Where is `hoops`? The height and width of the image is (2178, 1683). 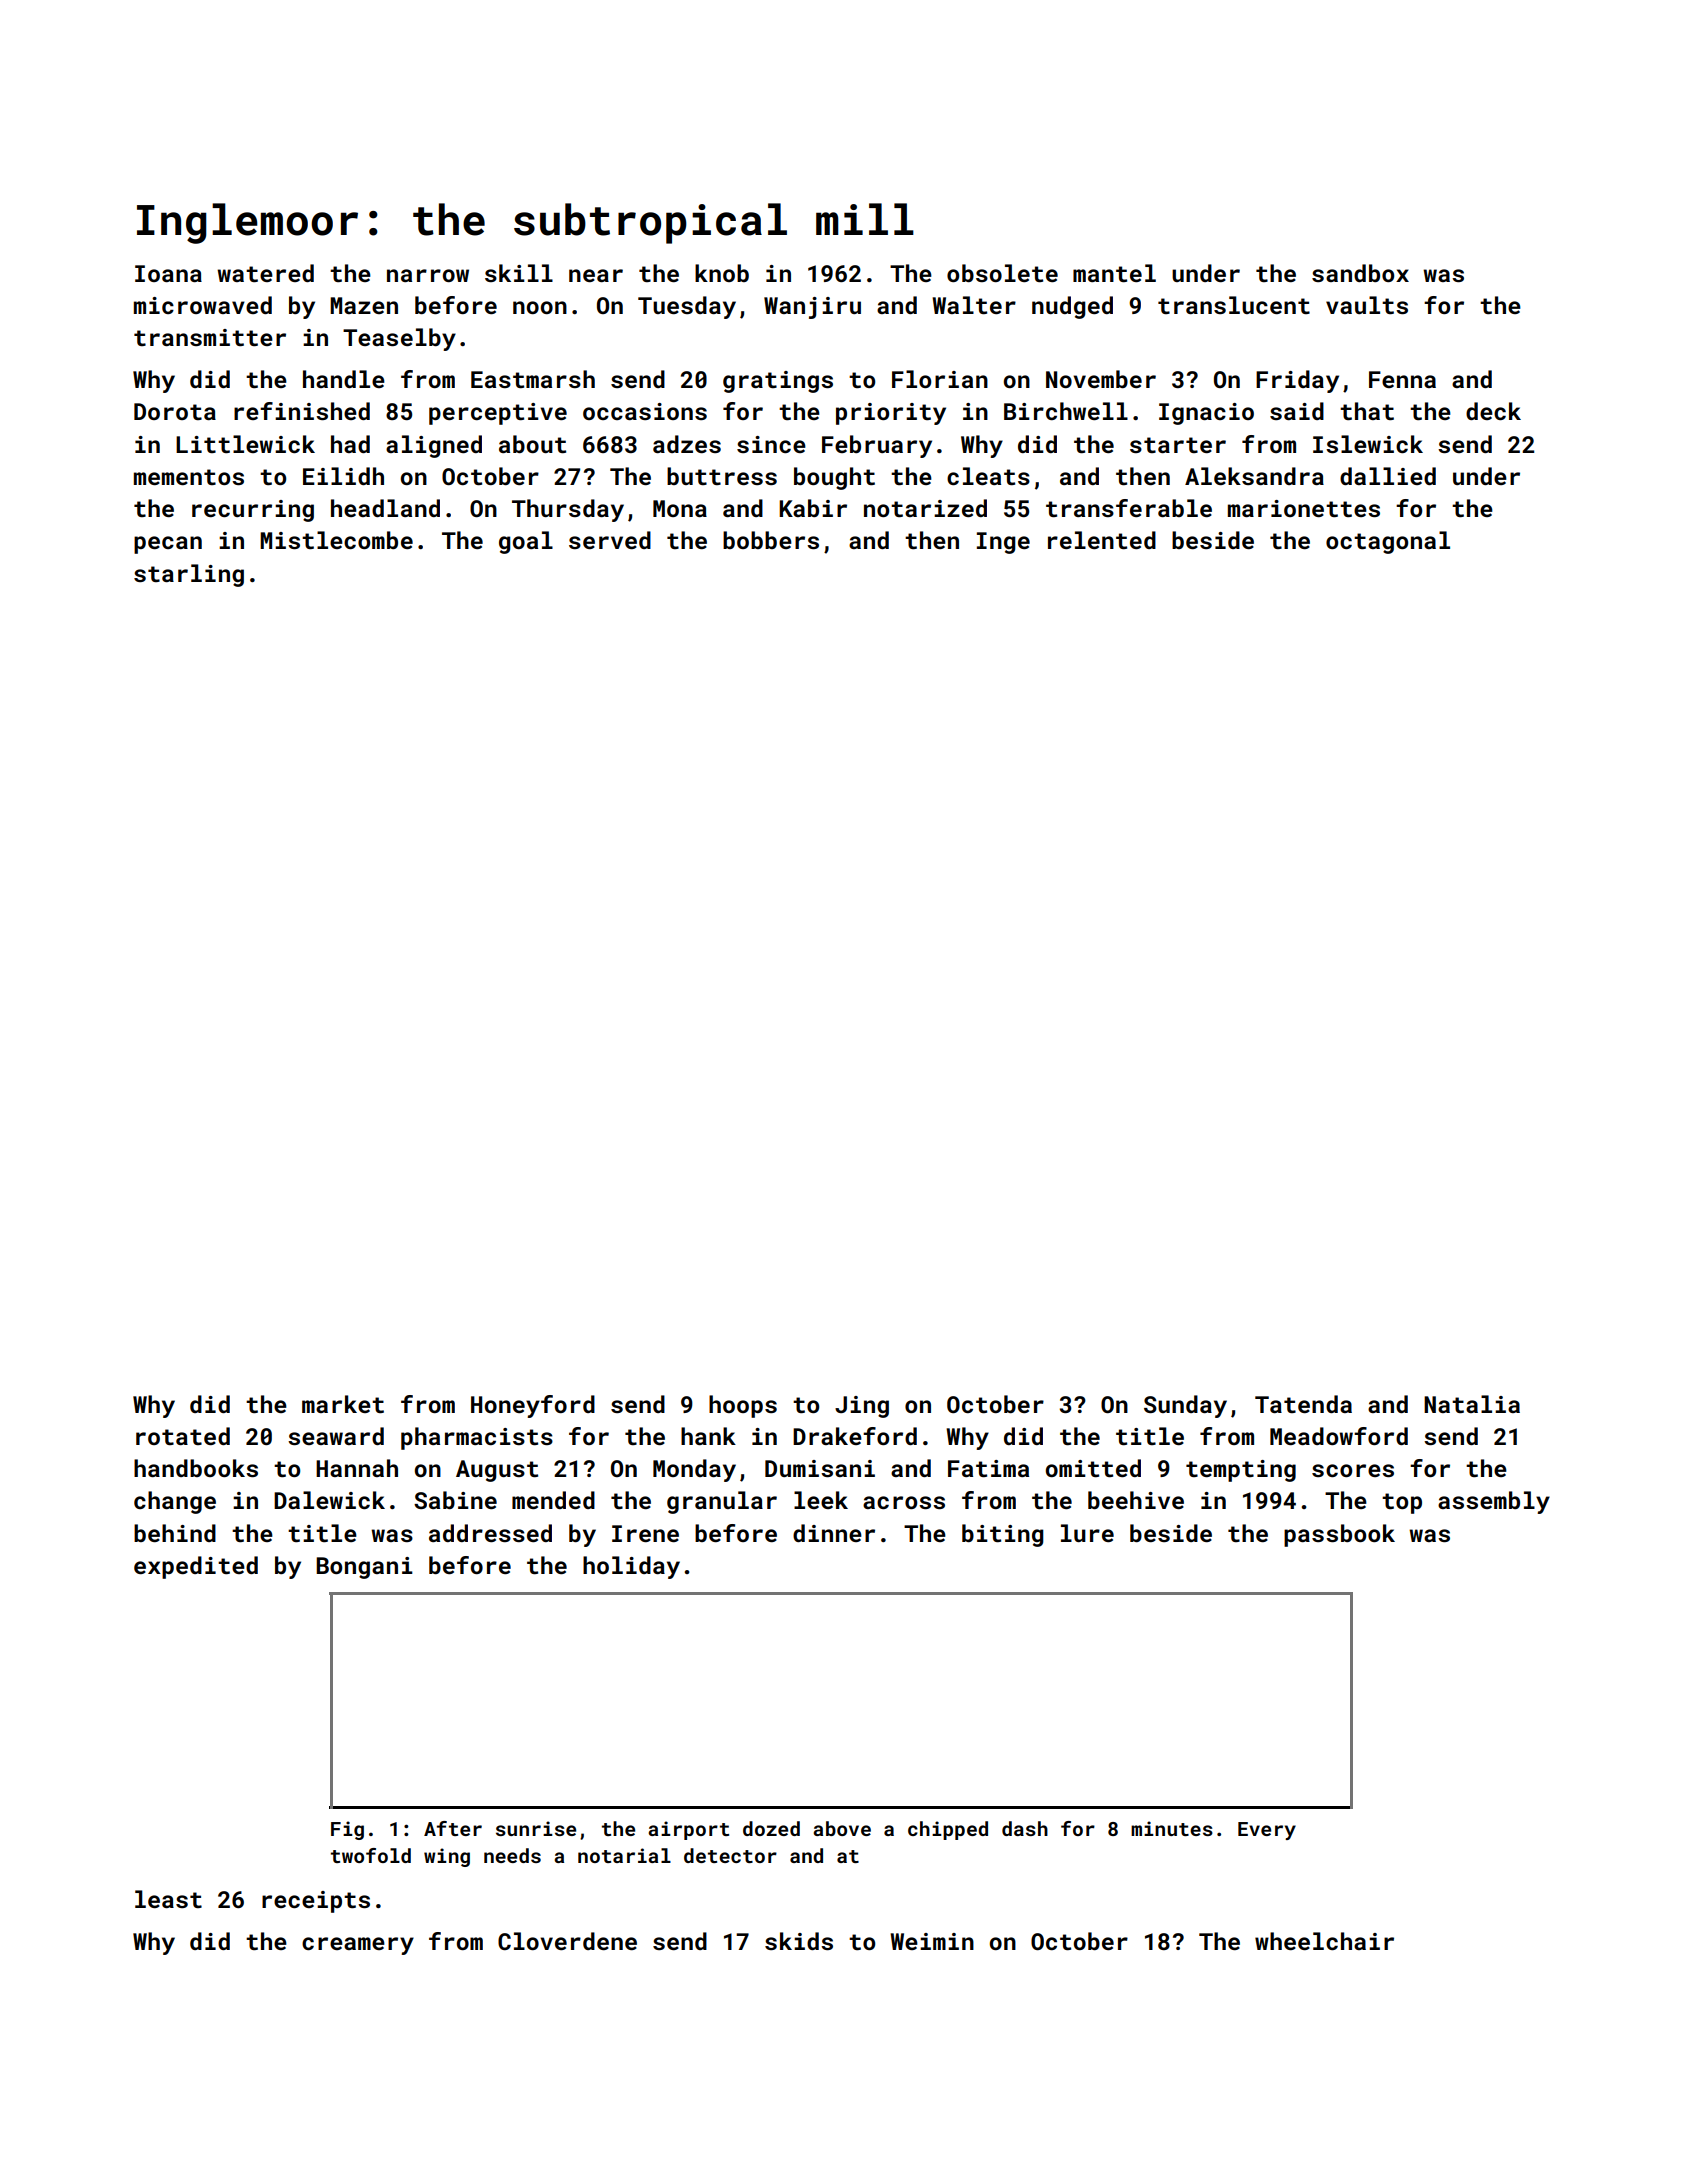 hoops is located at coordinates (743, 1406).
